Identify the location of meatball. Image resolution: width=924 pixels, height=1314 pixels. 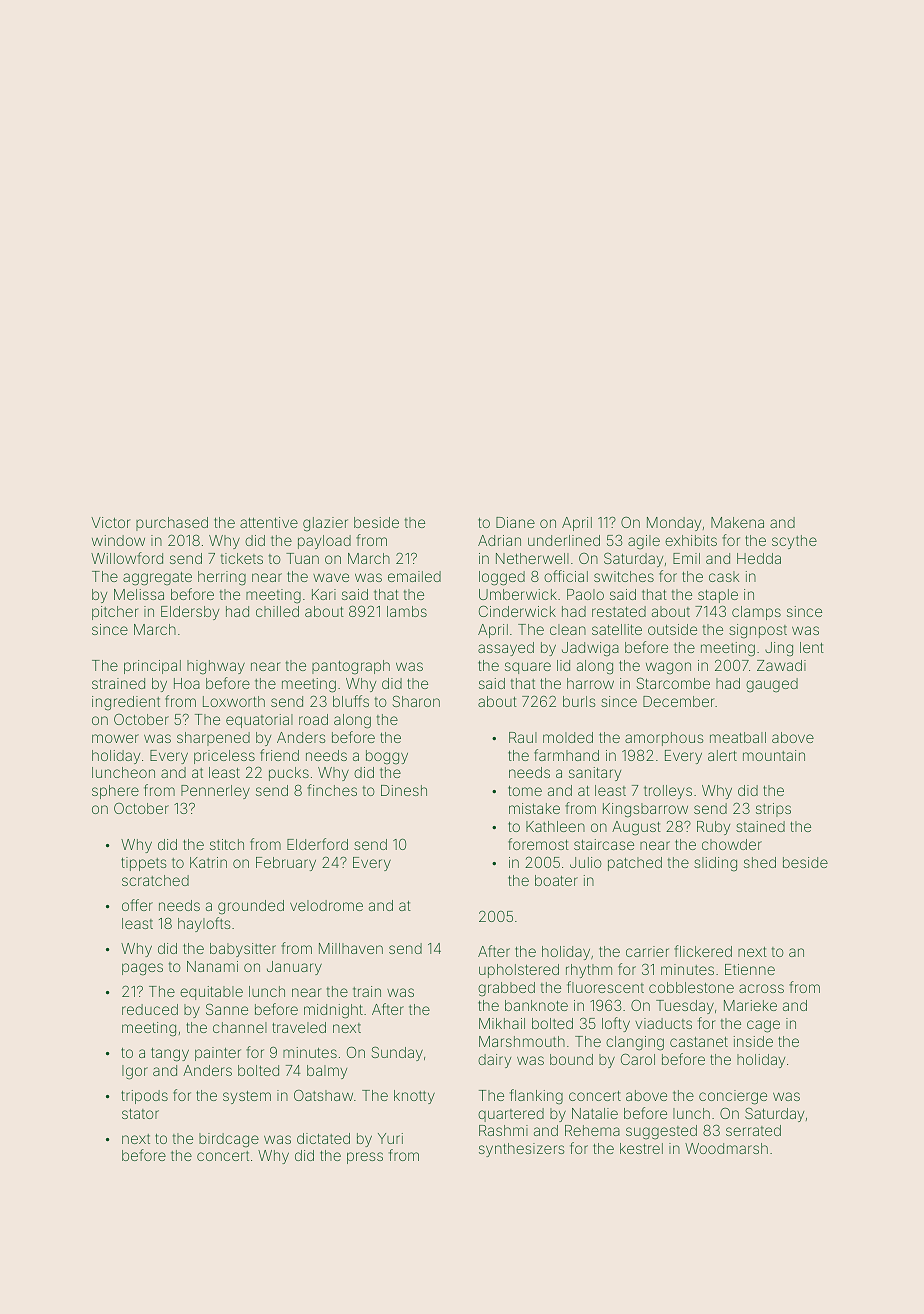
(738, 737).
